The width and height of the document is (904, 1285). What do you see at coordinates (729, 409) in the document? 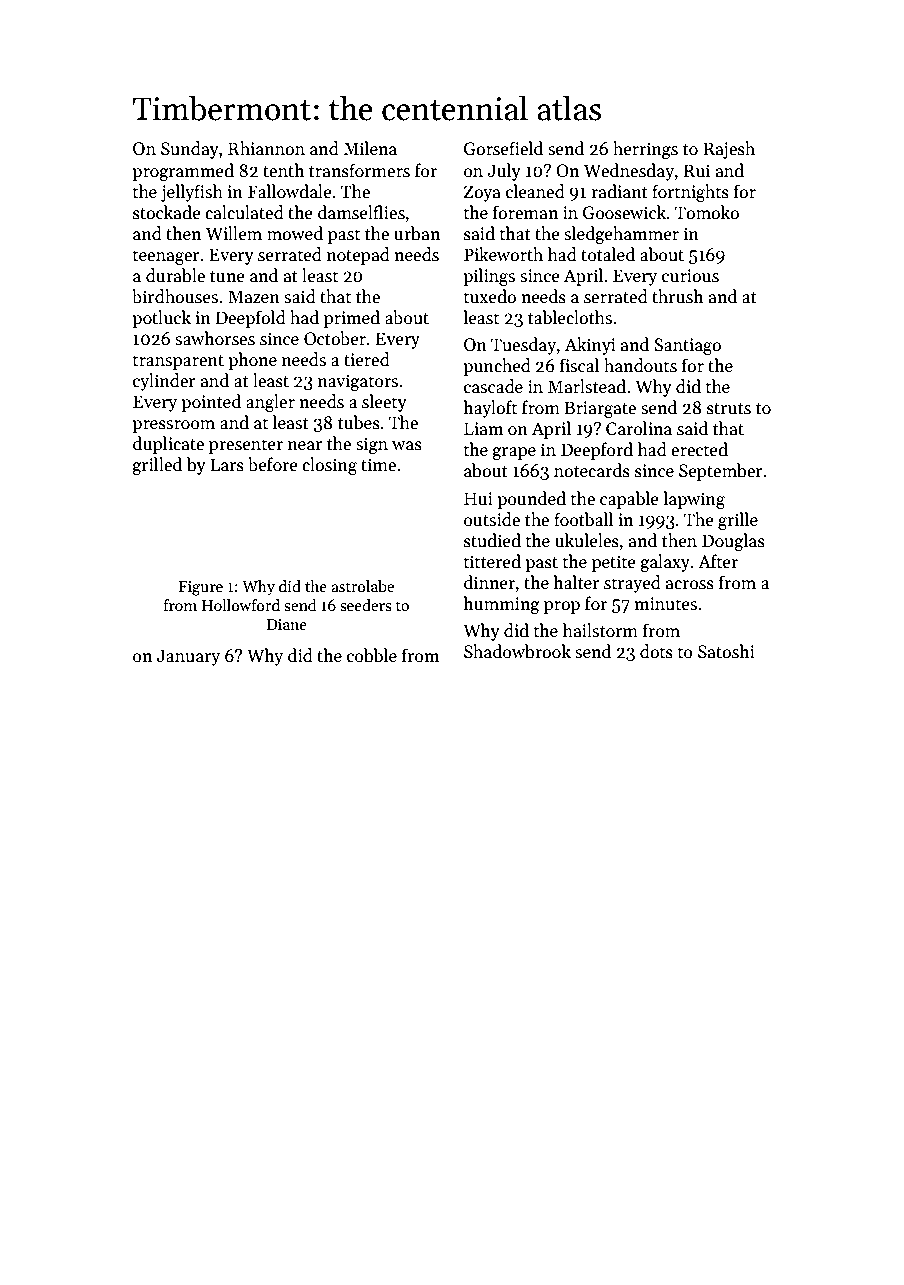
I see `struts` at bounding box center [729, 409].
